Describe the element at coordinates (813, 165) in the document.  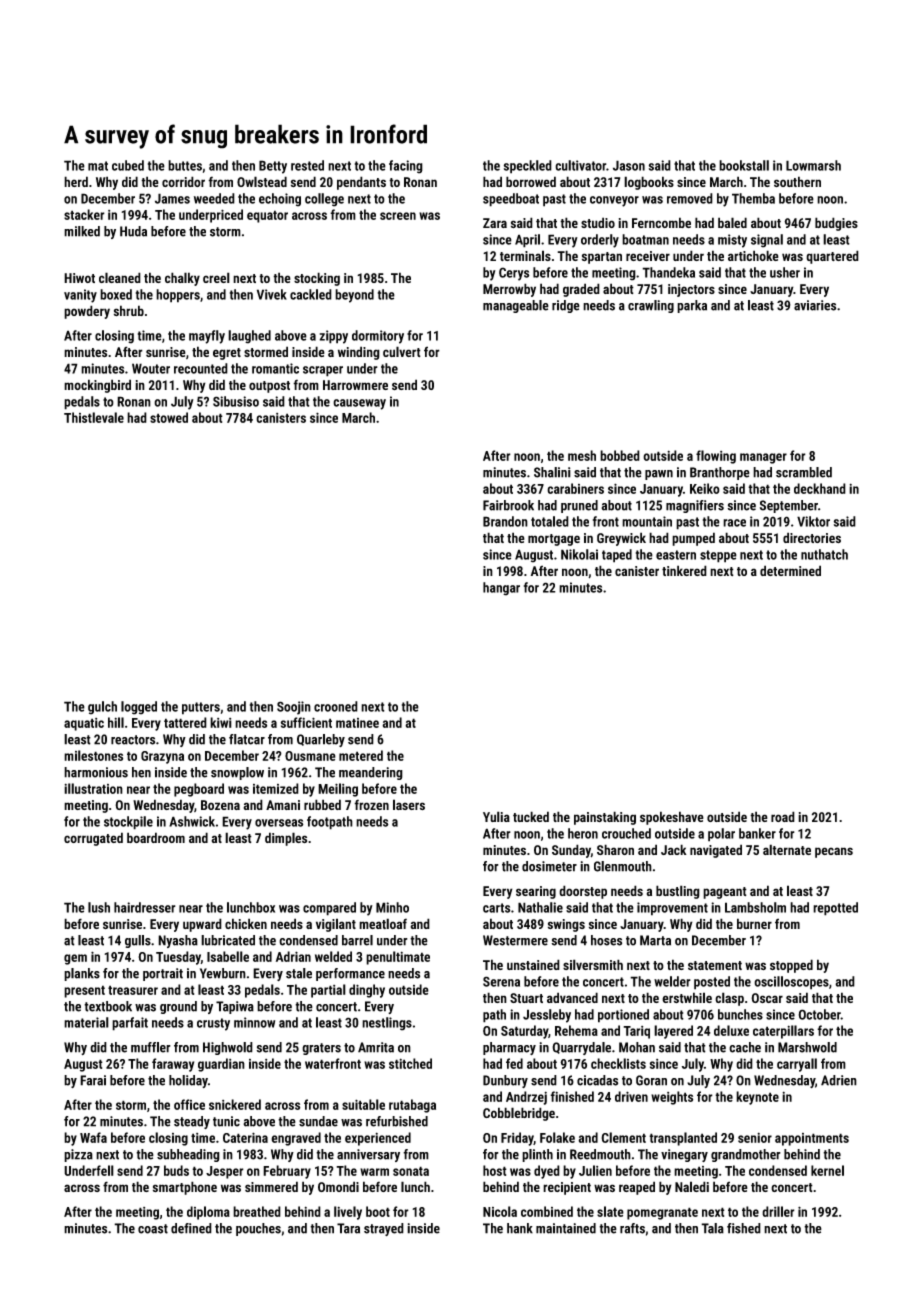
I see `Lowmarsh` at that location.
